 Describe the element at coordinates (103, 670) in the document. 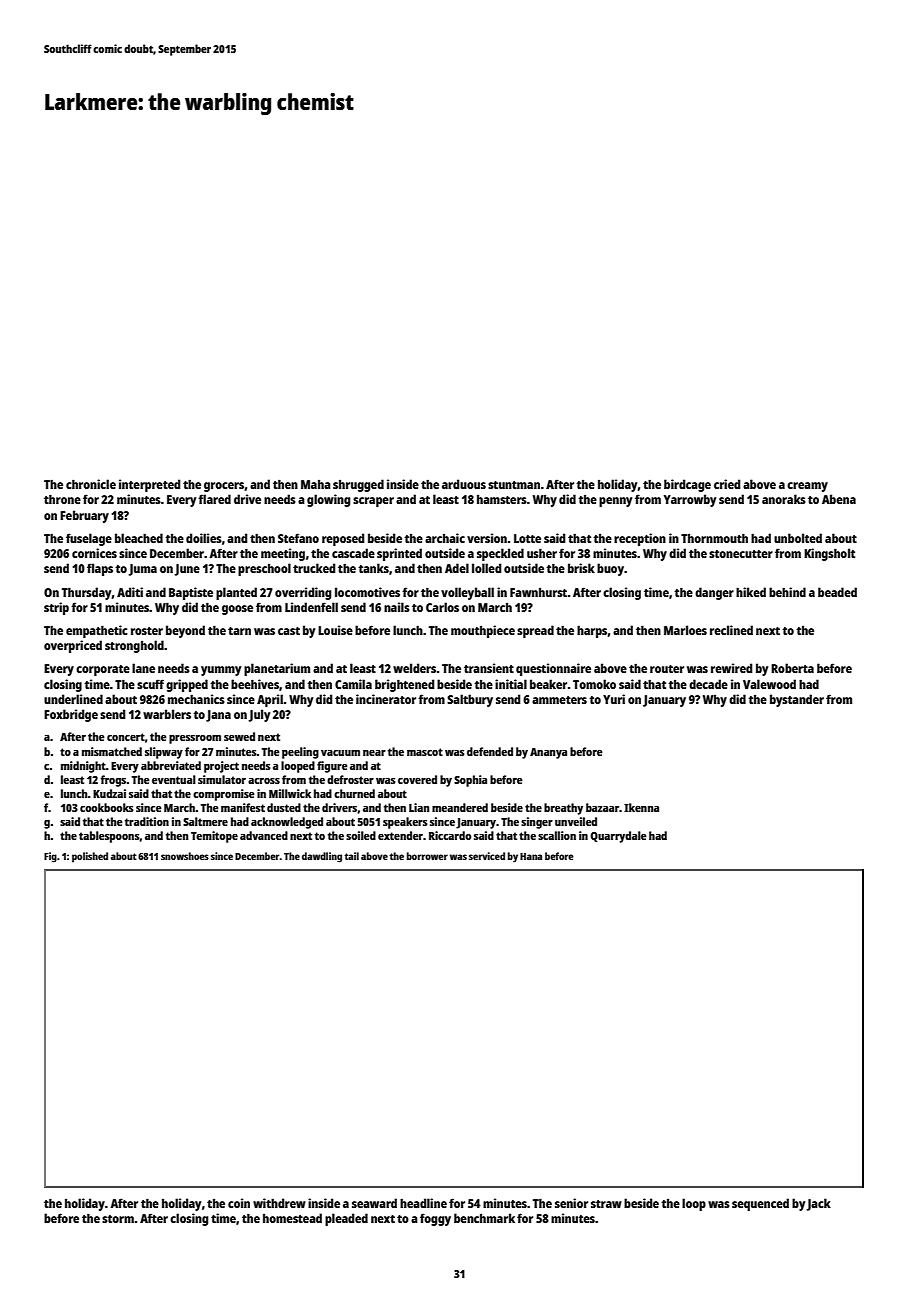

I see `corporate` at that location.
